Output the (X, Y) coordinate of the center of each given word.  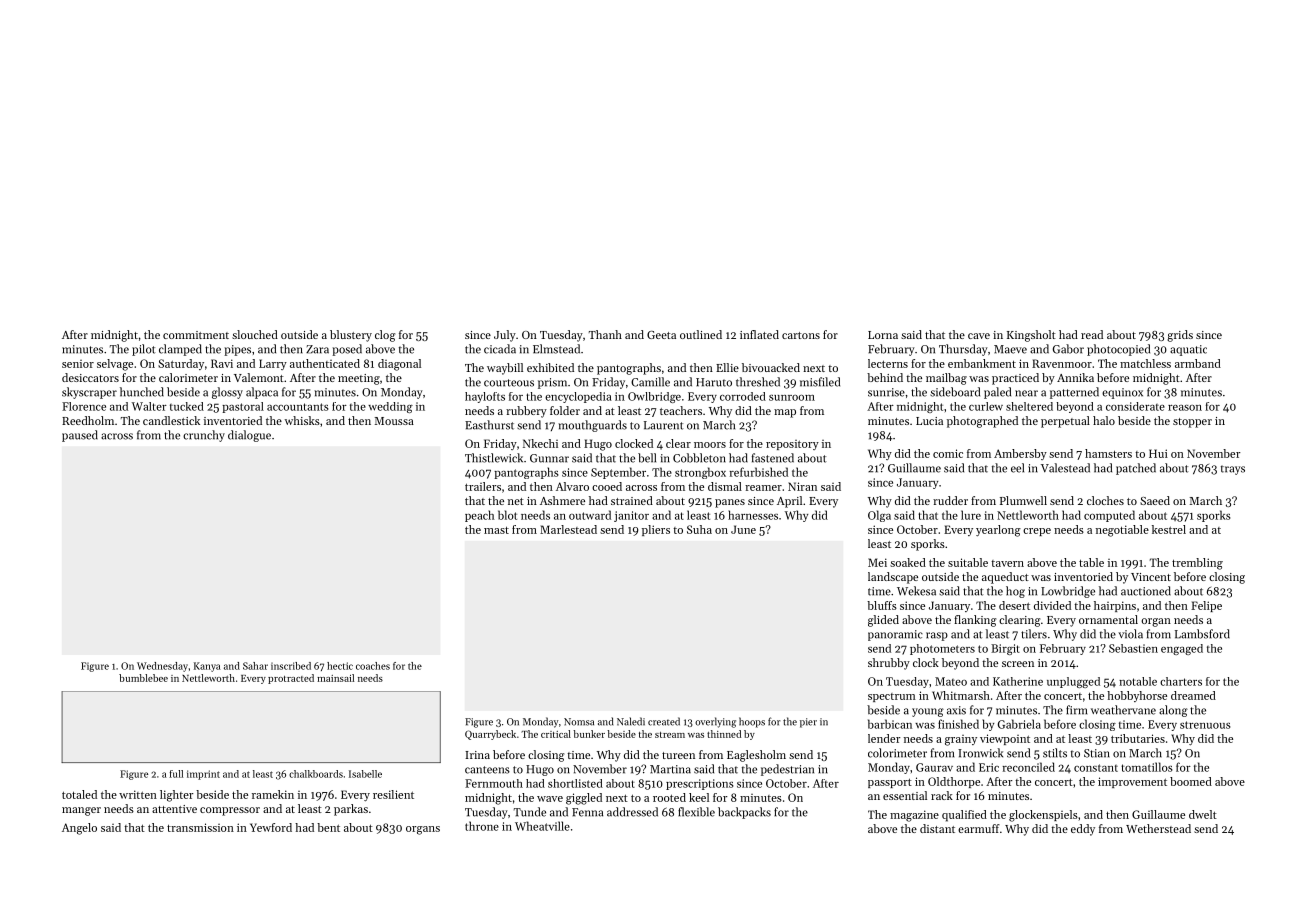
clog (385, 336)
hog (1015, 592)
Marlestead (568, 529)
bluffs (882, 605)
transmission (200, 827)
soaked (908, 562)
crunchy (204, 436)
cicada (500, 349)
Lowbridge (1068, 592)
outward (590, 515)
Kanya (207, 667)
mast (496, 530)
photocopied (1118, 350)
